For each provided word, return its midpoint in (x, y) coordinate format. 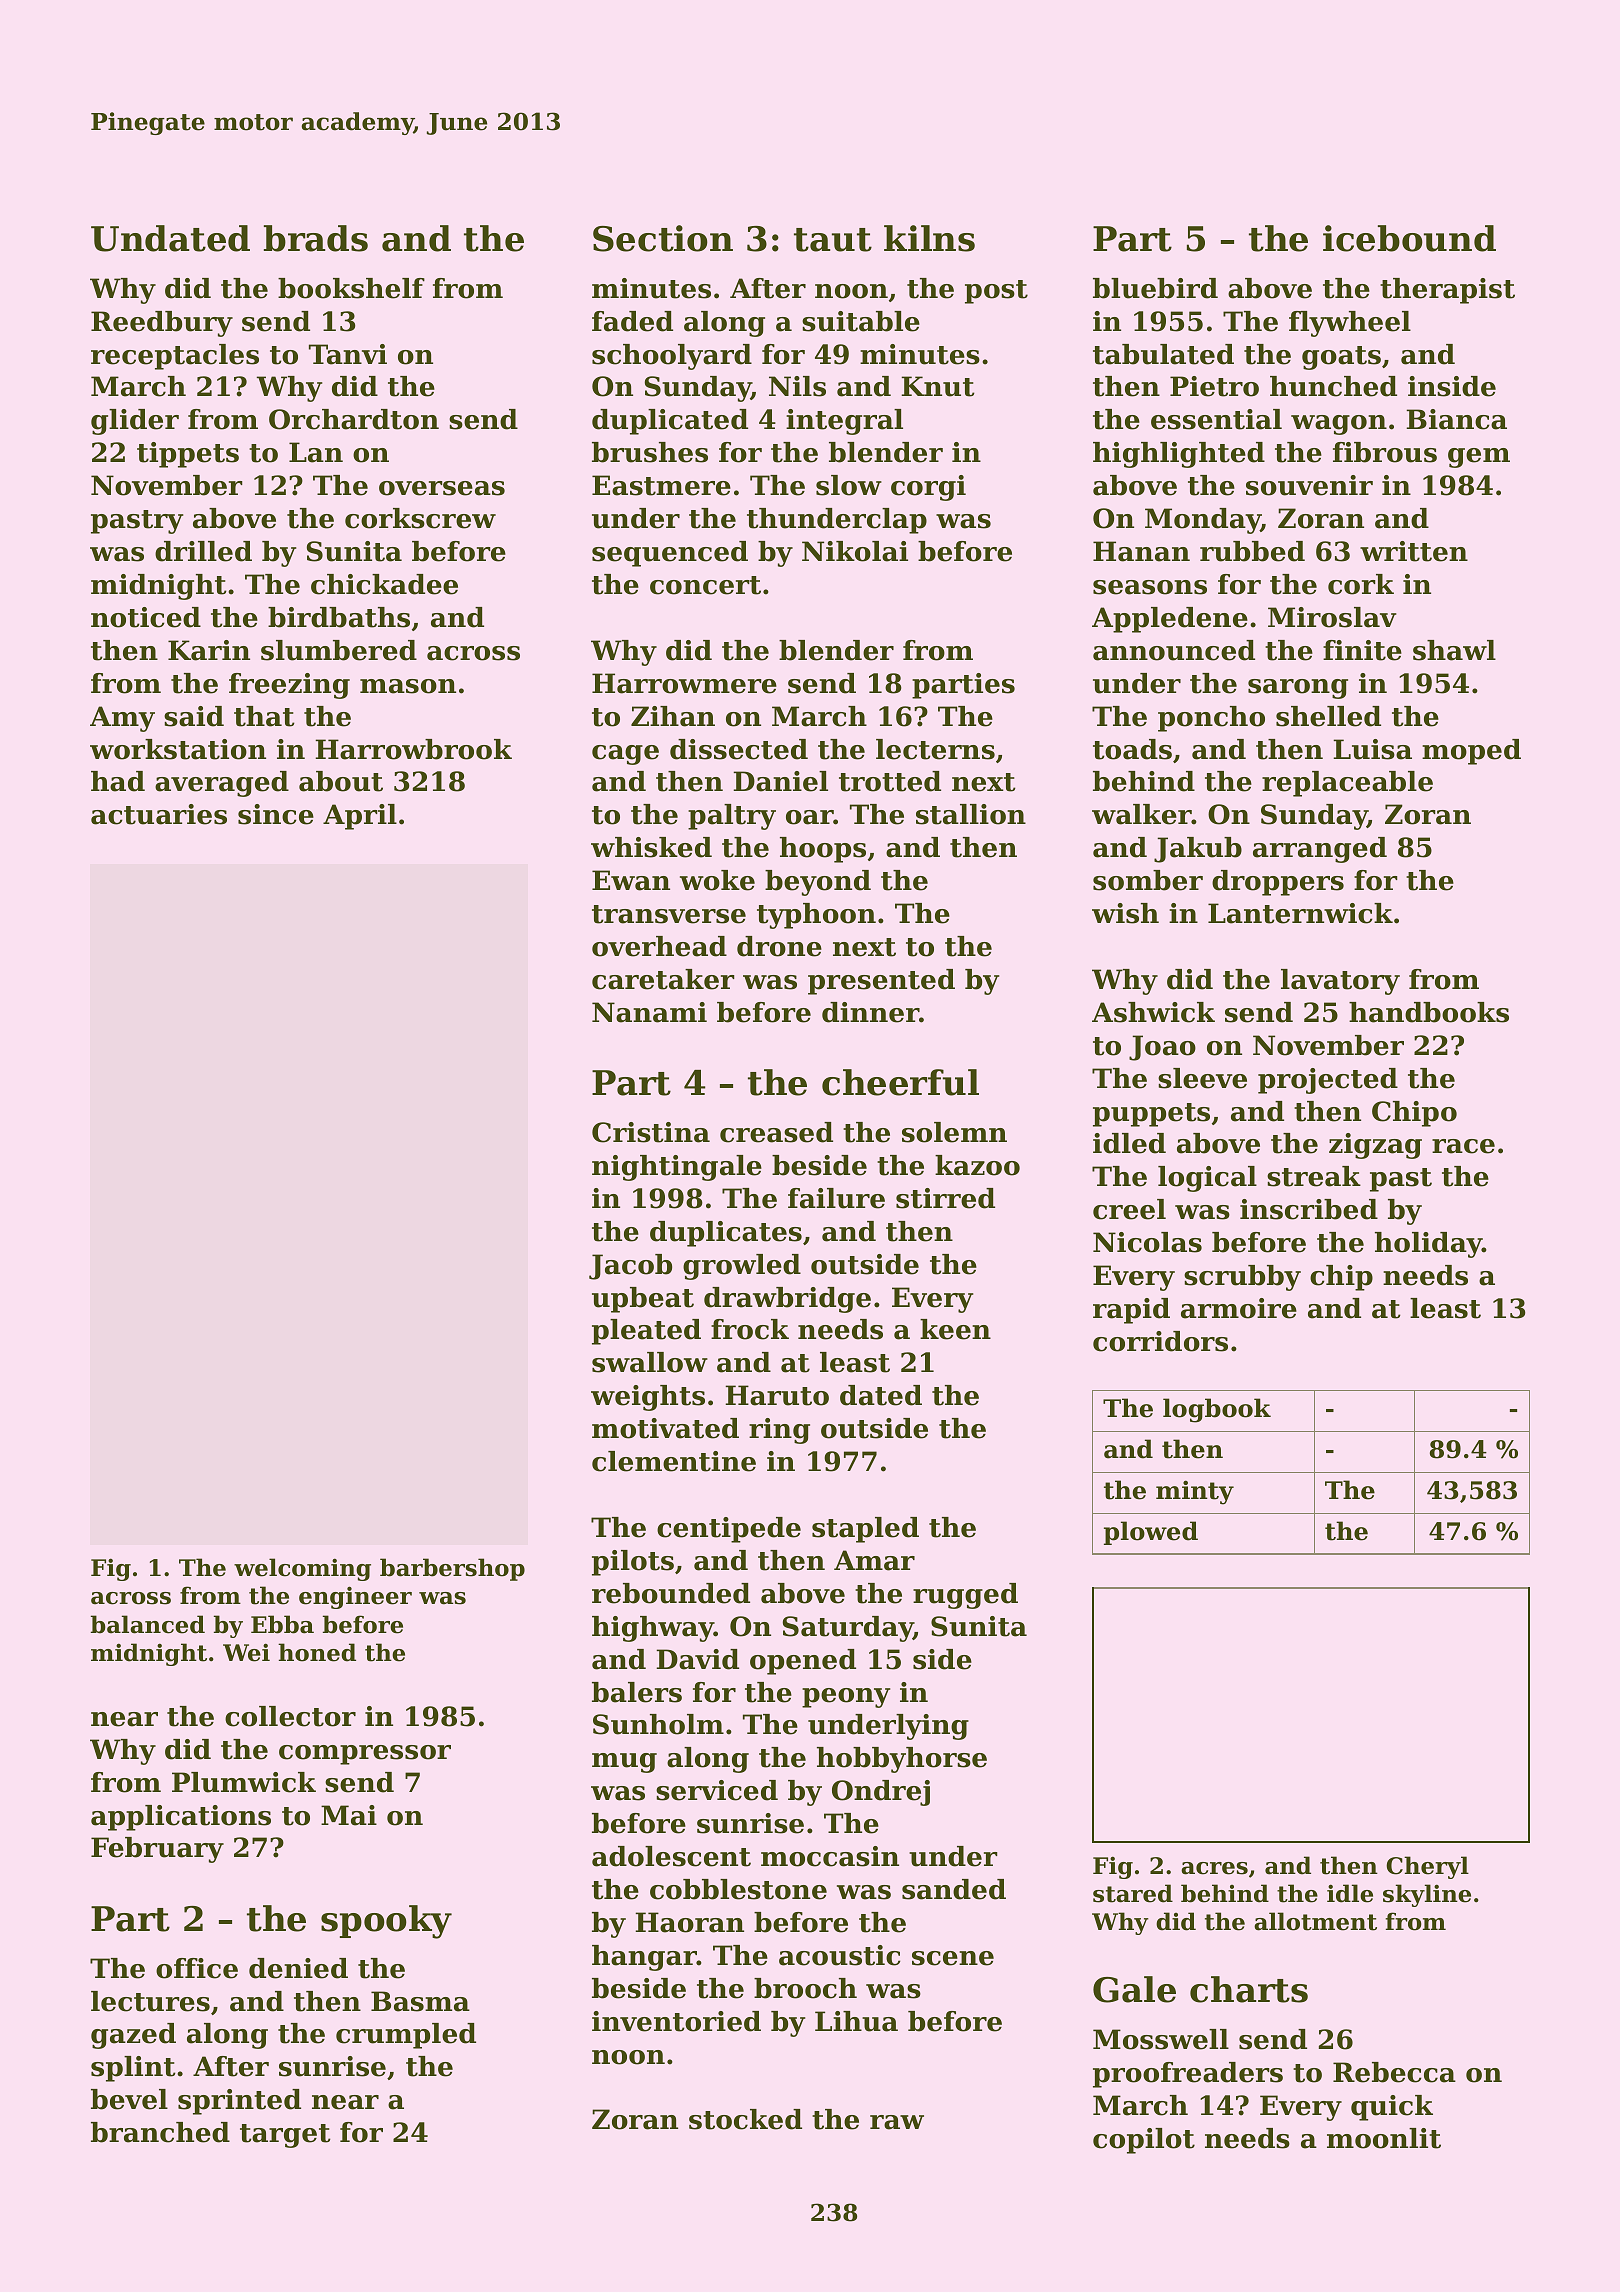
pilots (633, 1563)
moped (1471, 752)
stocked (745, 2119)
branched (160, 2132)
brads (316, 238)
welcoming (302, 1569)
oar (810, 817)
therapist (1447, 291)
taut (833, 240)
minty (1195, 1492)
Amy (122, 719)
